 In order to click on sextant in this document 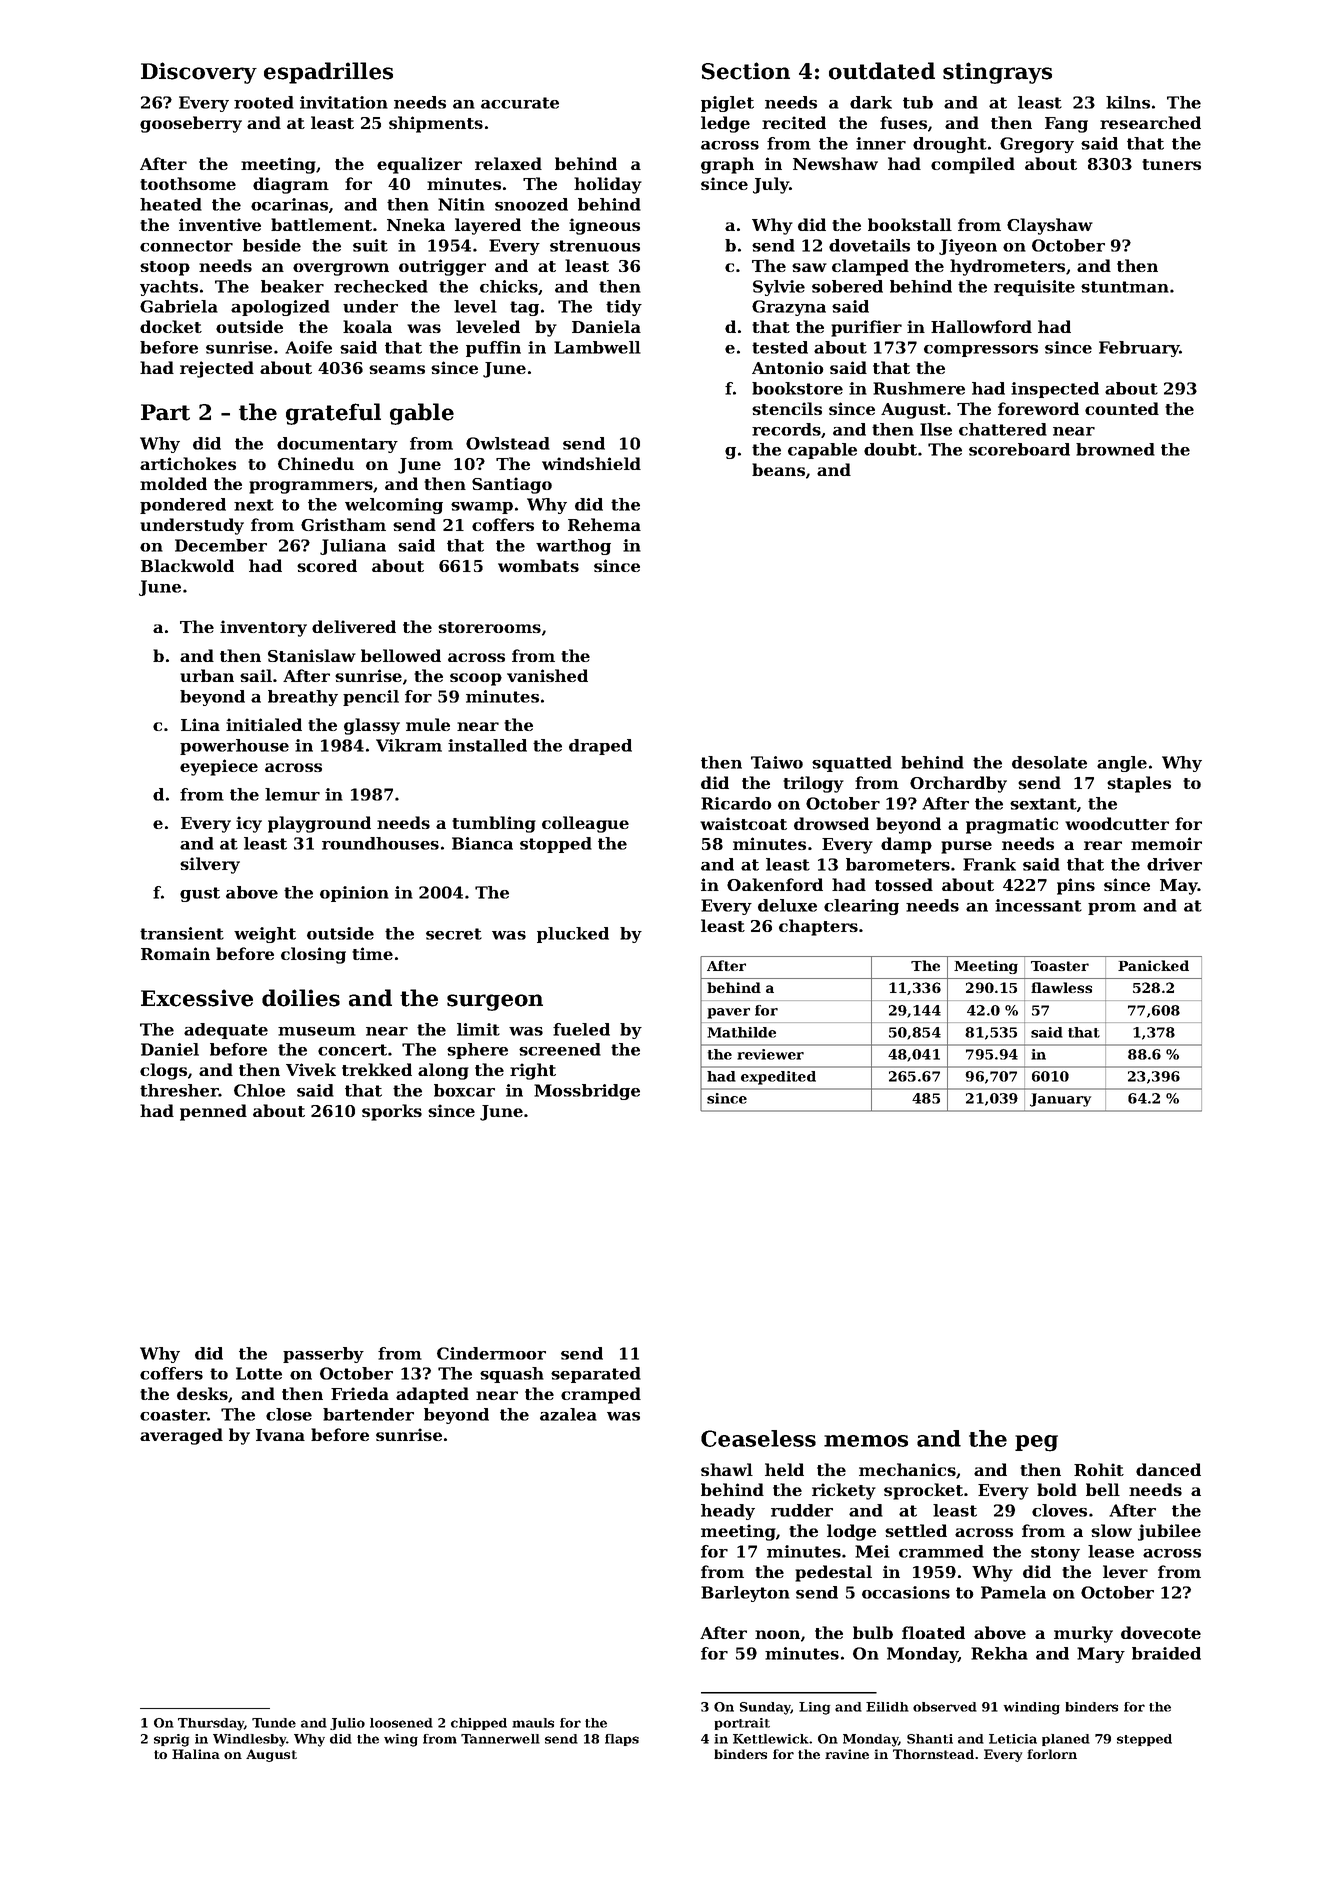, I will do `click(1043, 804)`.
